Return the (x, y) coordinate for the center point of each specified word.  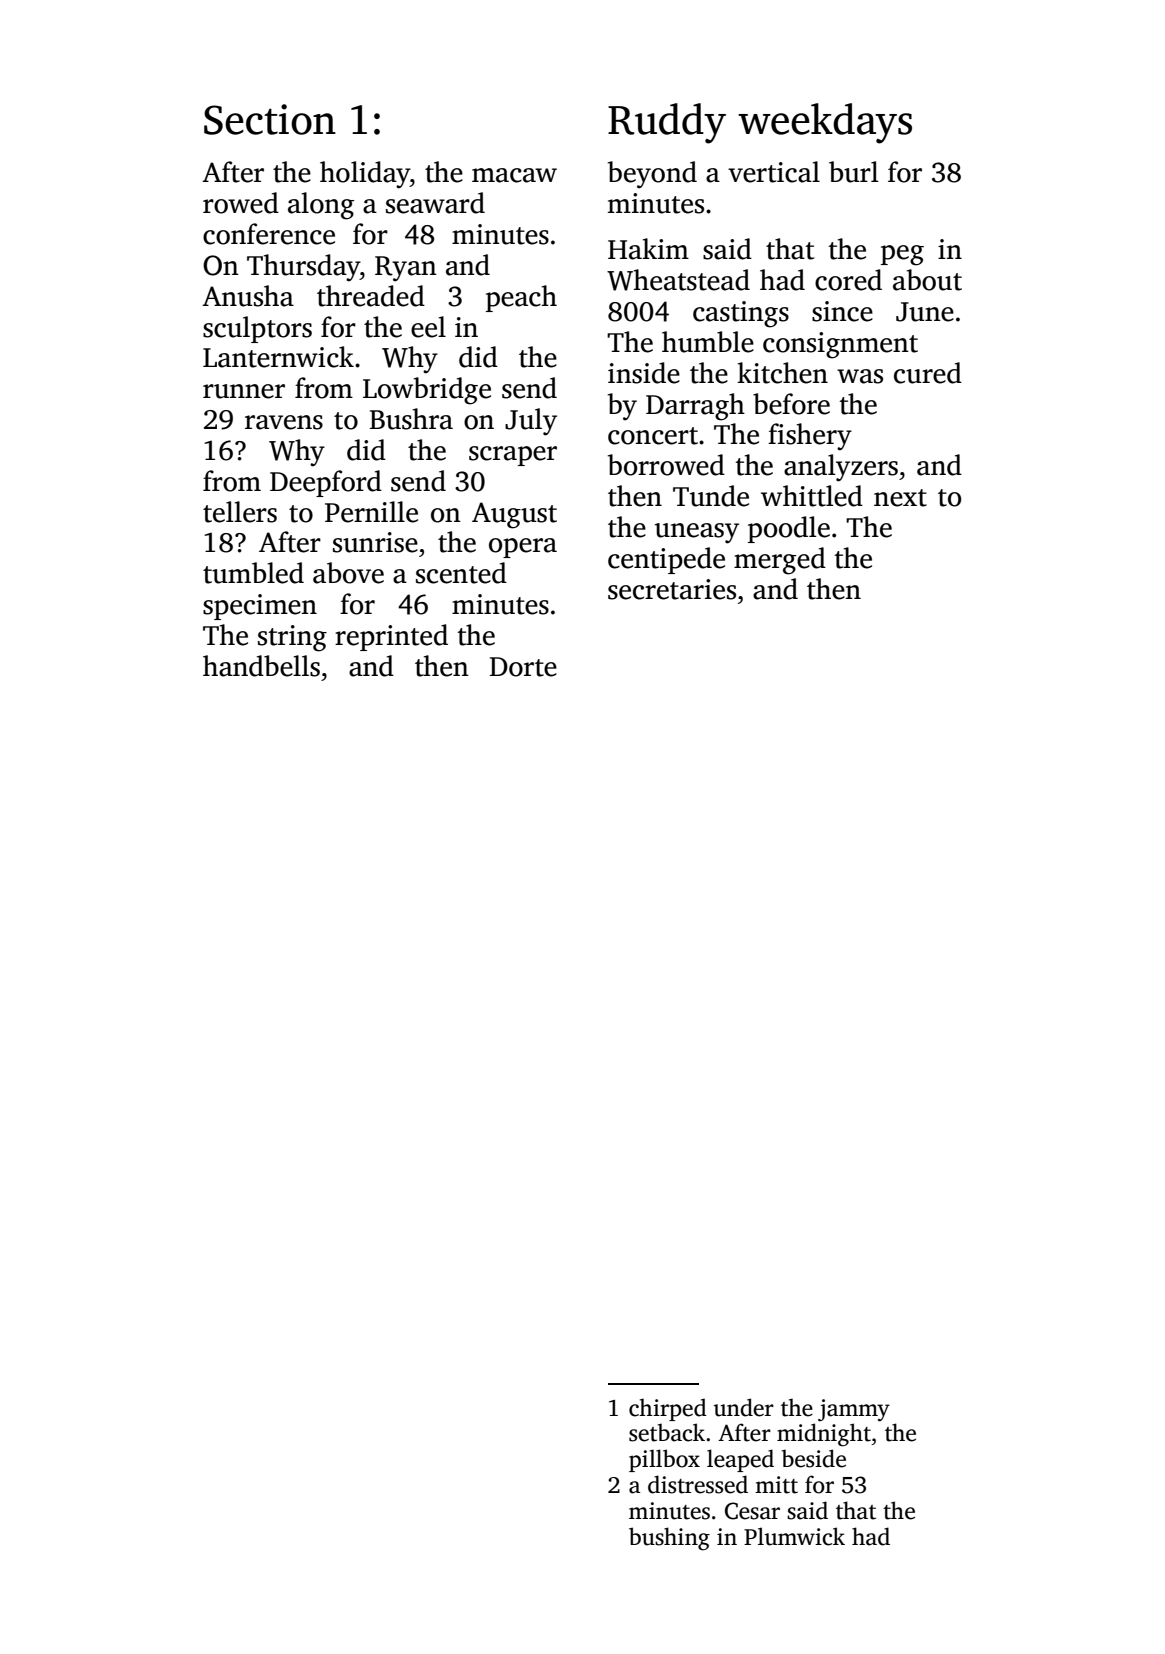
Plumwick (794, 1536)
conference (269, 234)
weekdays (825, 123)
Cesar (752, 1511)
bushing (669, 1539)
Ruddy (667, 123)
